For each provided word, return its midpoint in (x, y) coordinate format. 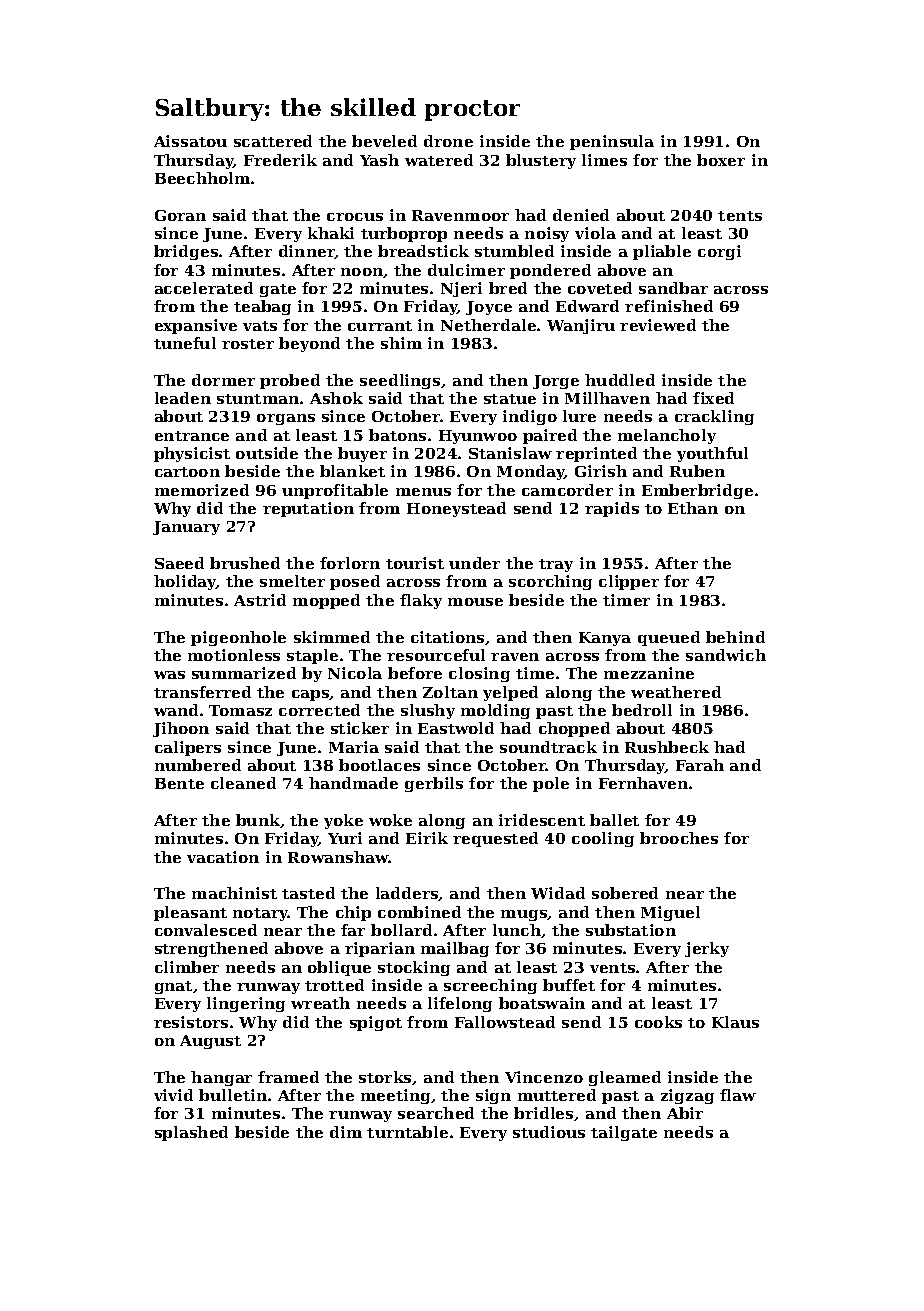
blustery (541, 161)
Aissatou (190, 141)
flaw (738, 1095)
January (186, 528)
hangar (221, 1078)
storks (385, 1077)
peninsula (612, 142)
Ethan (693, 508)
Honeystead (456, 509)
